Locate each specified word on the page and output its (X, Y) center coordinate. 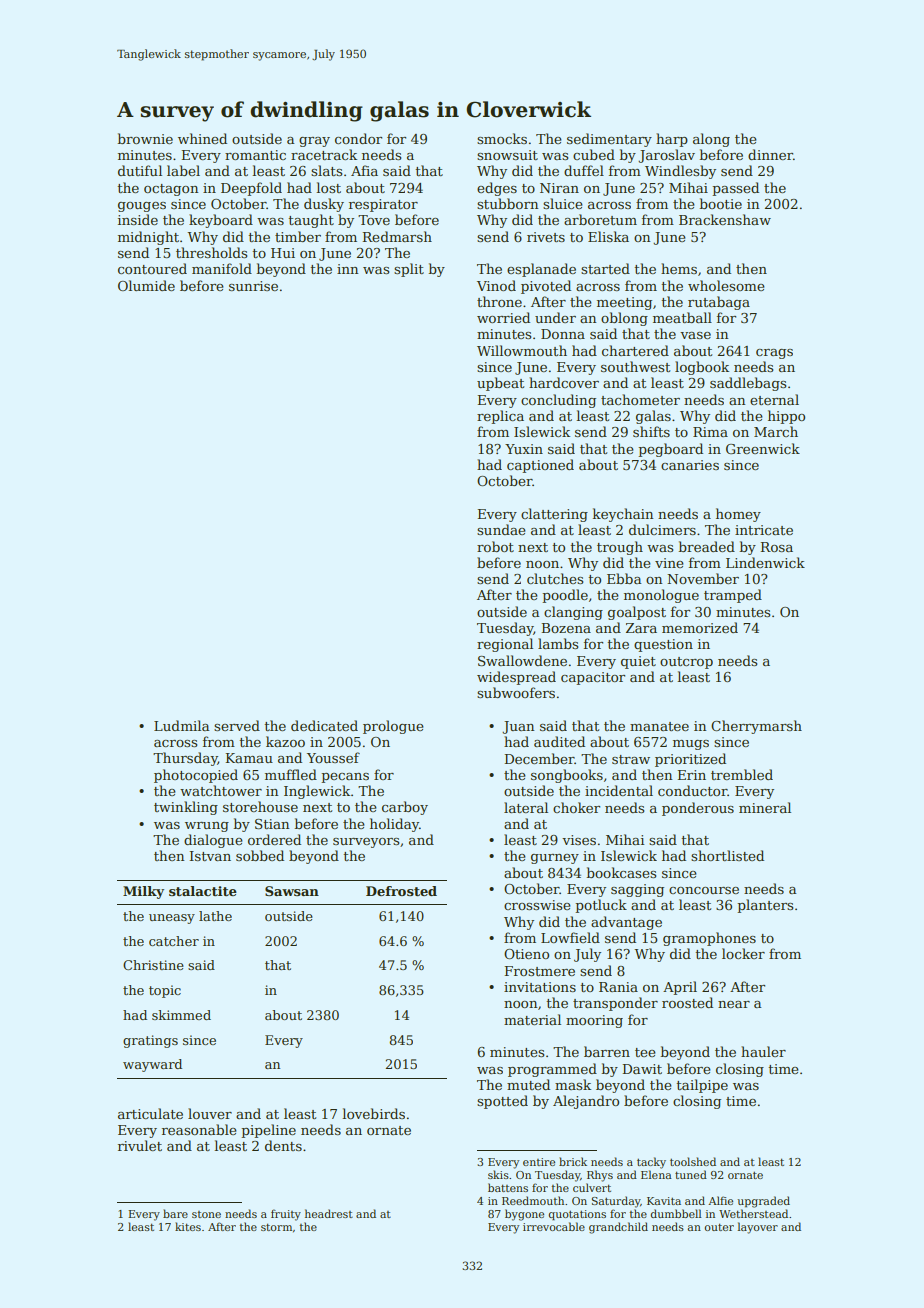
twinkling (186, 808)
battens (508, 1187)
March (776, 431)
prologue (393, 727)
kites (188, 1226)
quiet (638, 662)
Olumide (146, 285)
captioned (540, 466)
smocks (502, 138)
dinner (770, 154)
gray (314, 142)
